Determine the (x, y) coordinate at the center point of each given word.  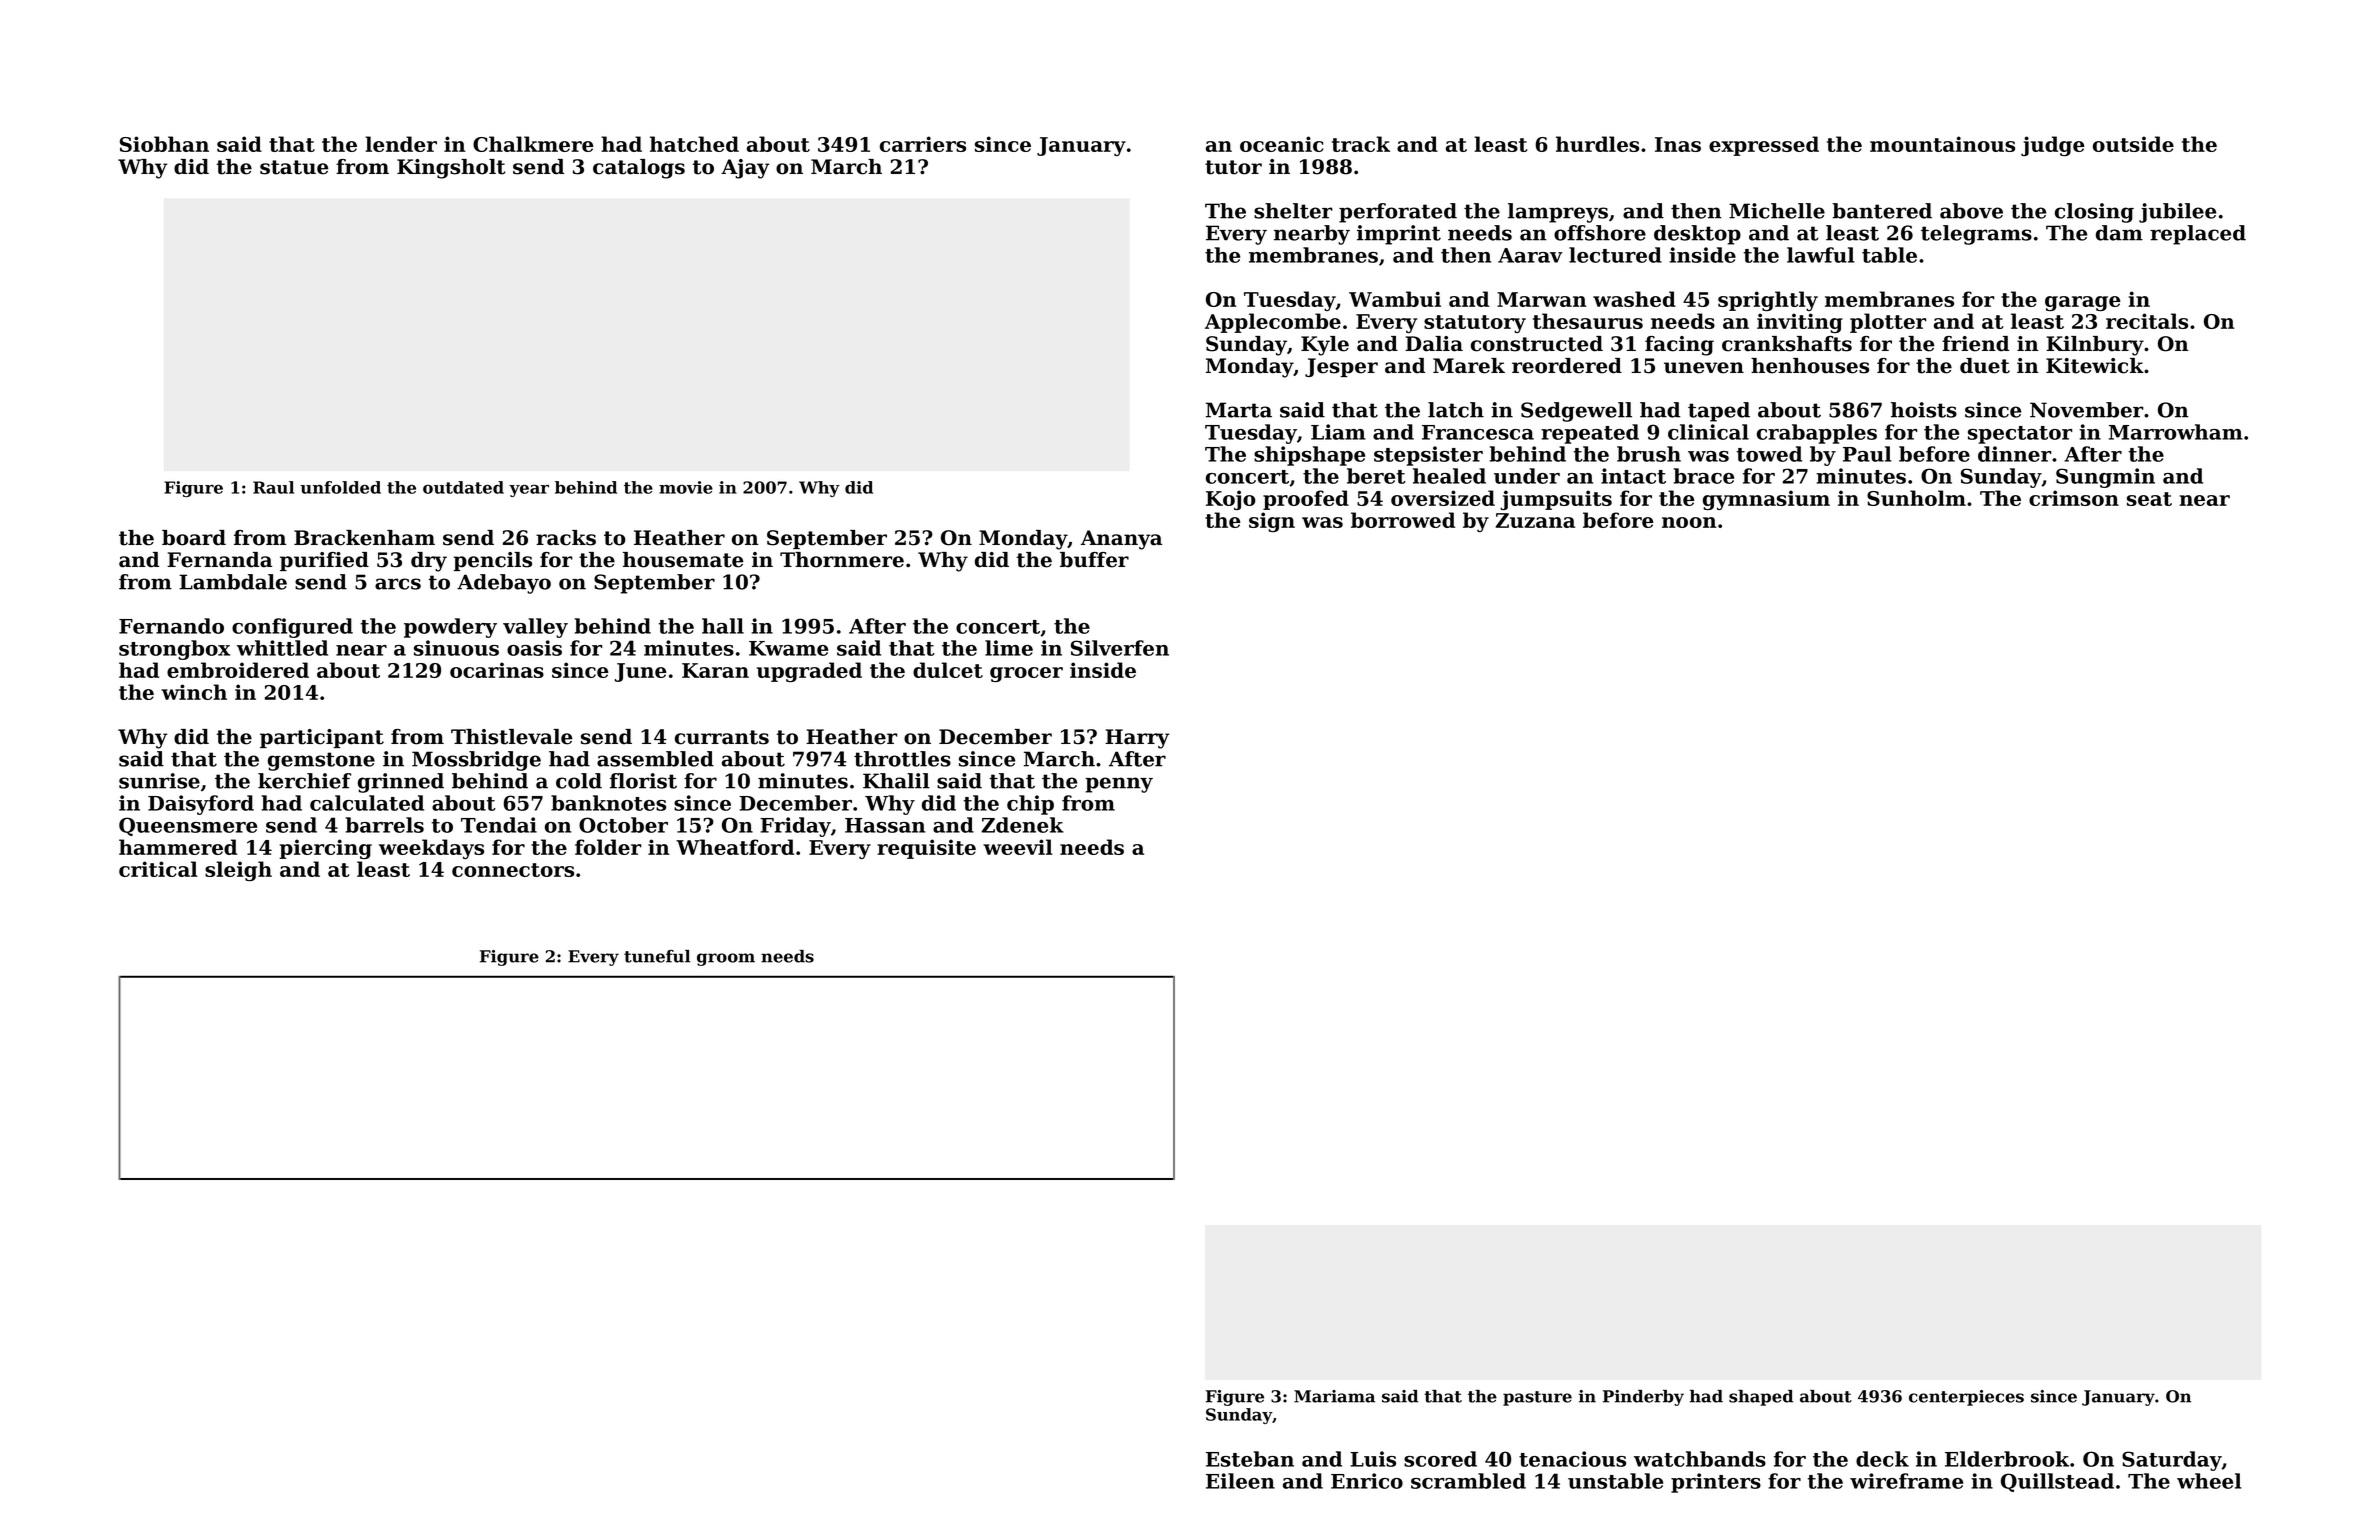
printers (1716, 1483)
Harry (1137, 739)
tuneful (657, 956)
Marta (1239, 410)
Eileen (1240, 1481)
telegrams (1976, 235)
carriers (923, 144)
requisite (926, 849)
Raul (273, 487)
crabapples (1817, 434)
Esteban (1250, 1459)
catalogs (639, 169)
